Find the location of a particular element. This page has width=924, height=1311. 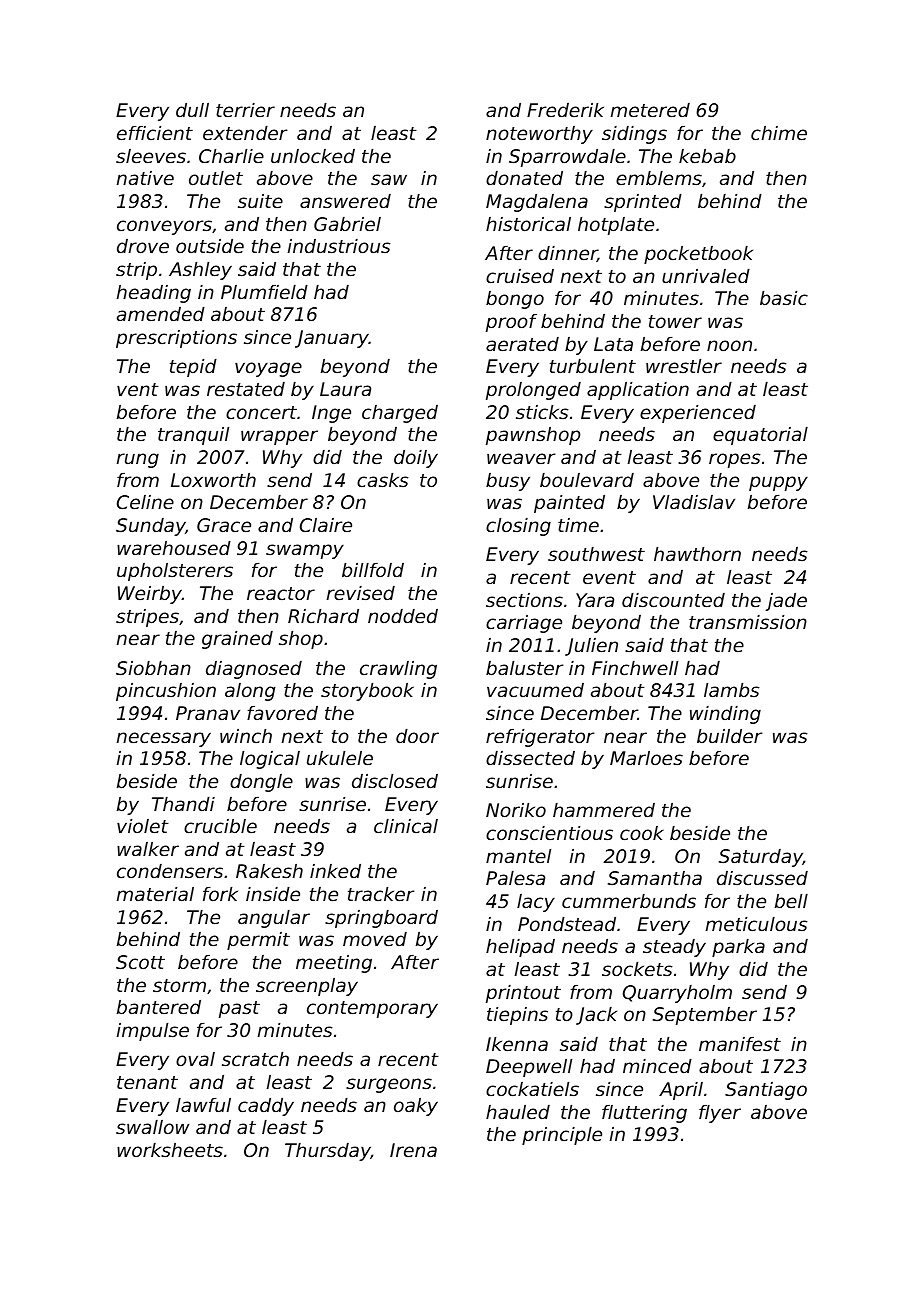

nodded is located at coordinates (403, 616).
